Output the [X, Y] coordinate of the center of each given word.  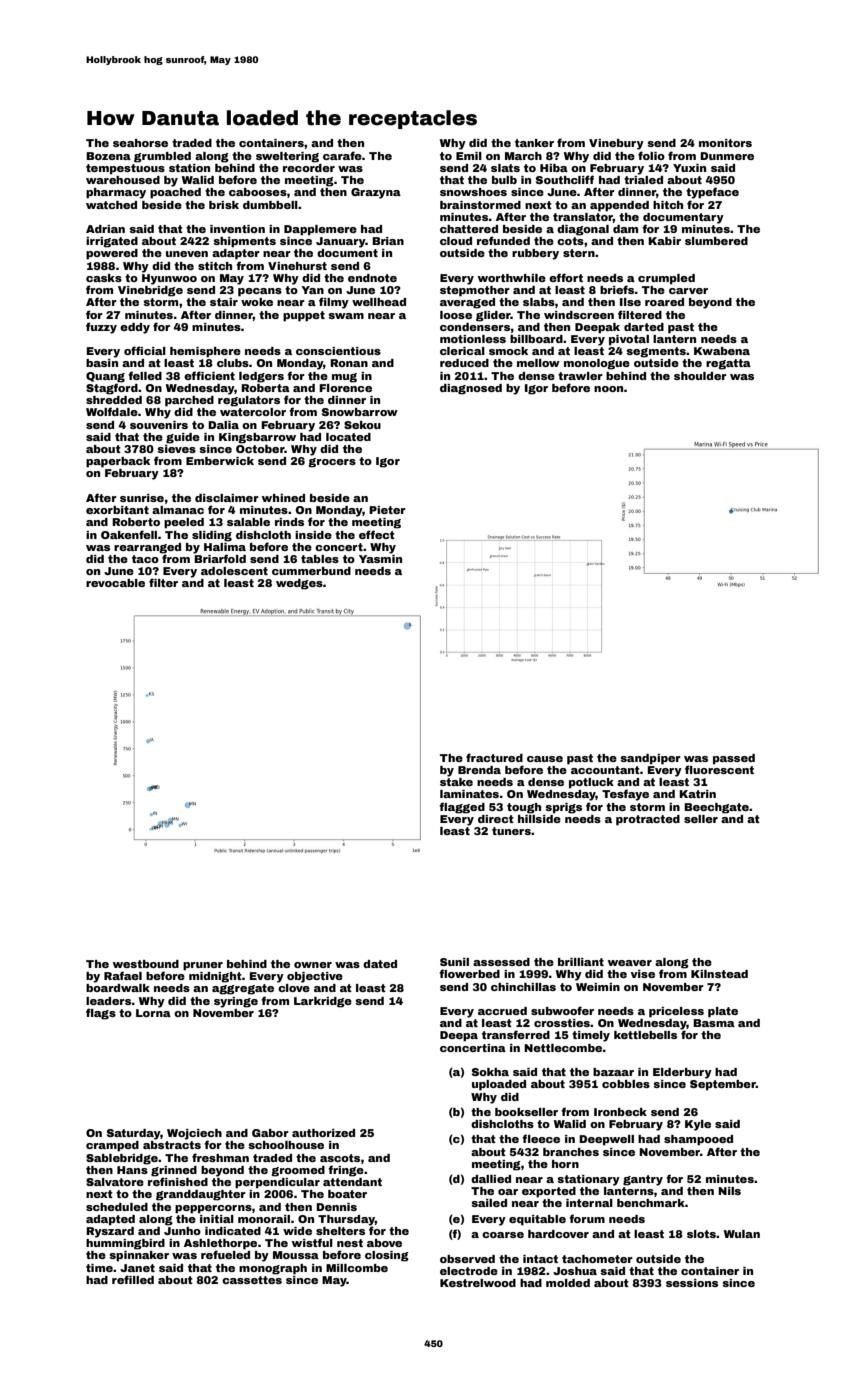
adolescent [234, 571]
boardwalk [118, 988]
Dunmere [727, 156]
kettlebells [645, 1035]
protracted [648, 820]
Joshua [575, 1271]
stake [456, 782]
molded [568, 1283]
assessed [501, 962]
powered [112, 254]
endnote [372, 278]
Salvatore [115, 1182]
